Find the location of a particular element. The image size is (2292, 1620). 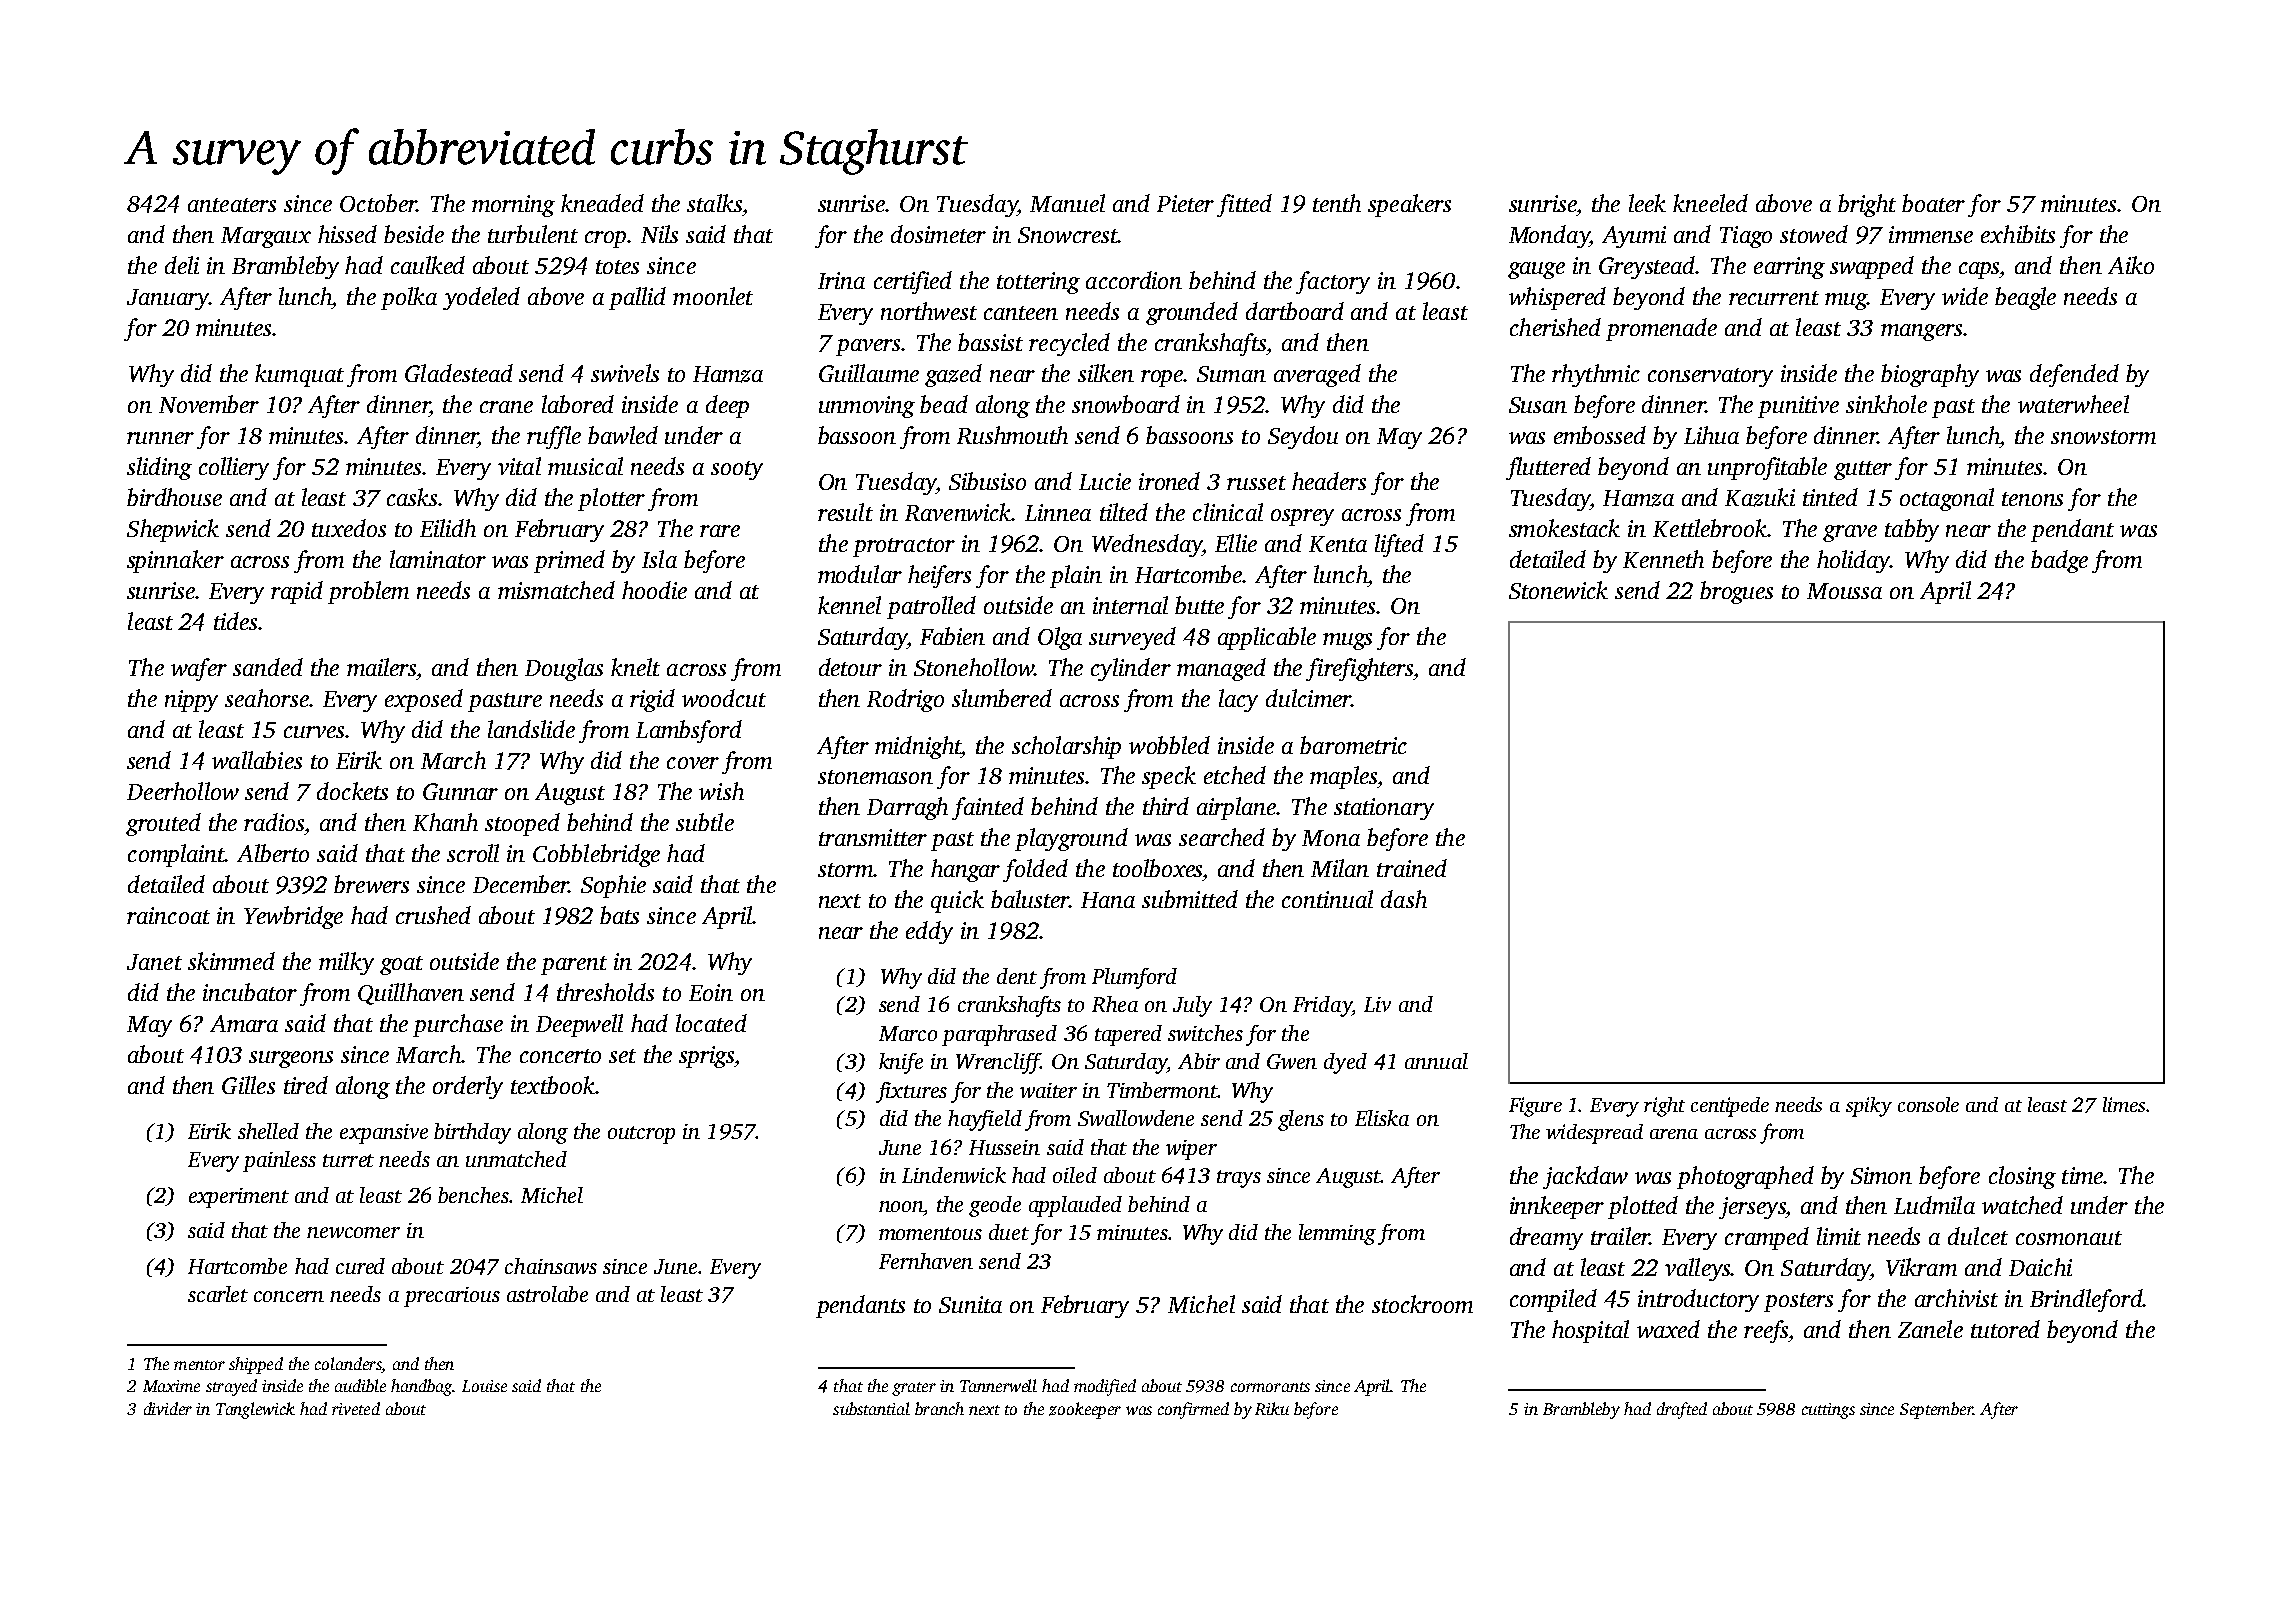

swivels is located at coordinates (625, 373).
